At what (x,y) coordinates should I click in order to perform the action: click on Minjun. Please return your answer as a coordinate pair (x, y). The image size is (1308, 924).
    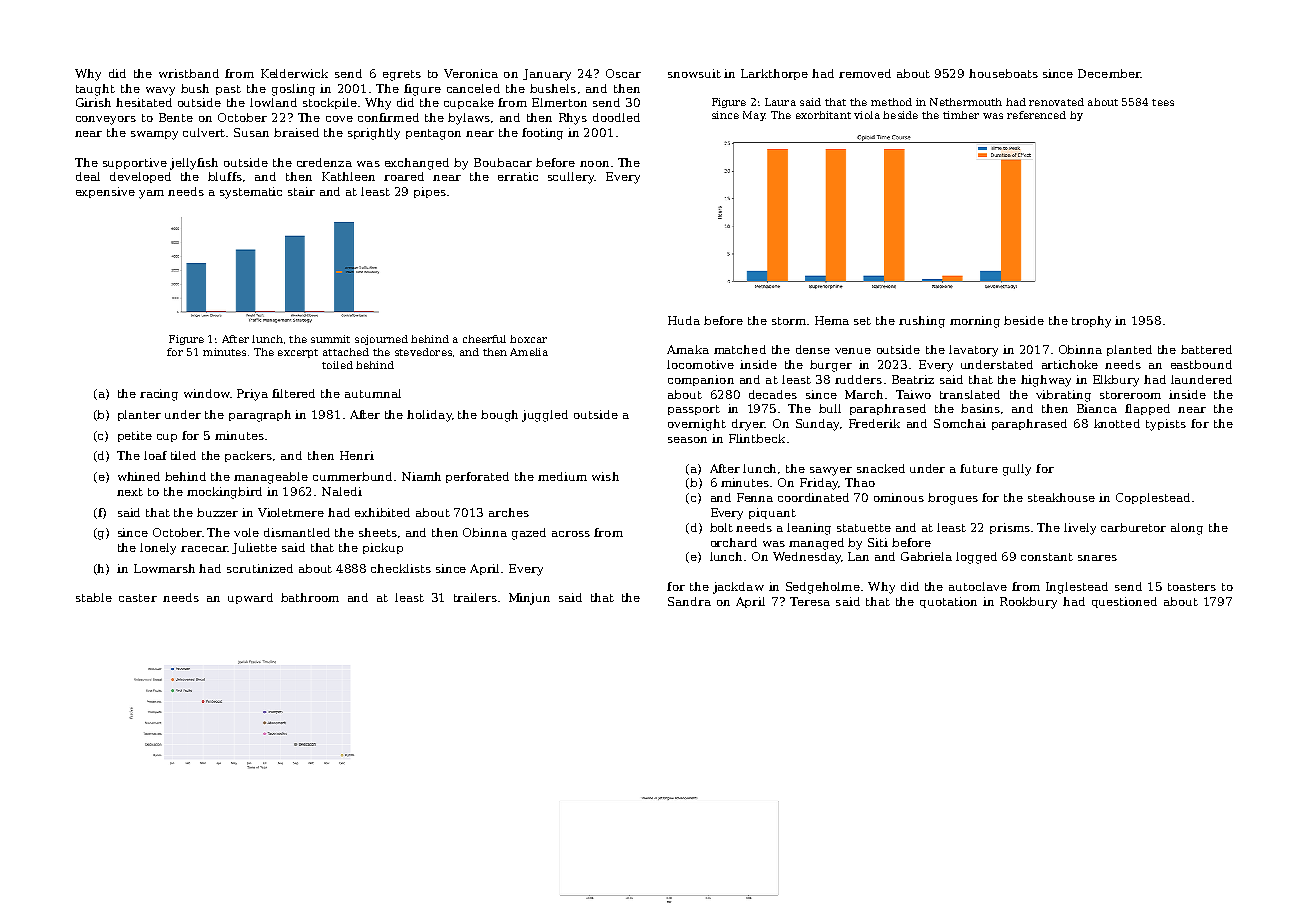
    Looking at the image, I should click on (529, 599).
